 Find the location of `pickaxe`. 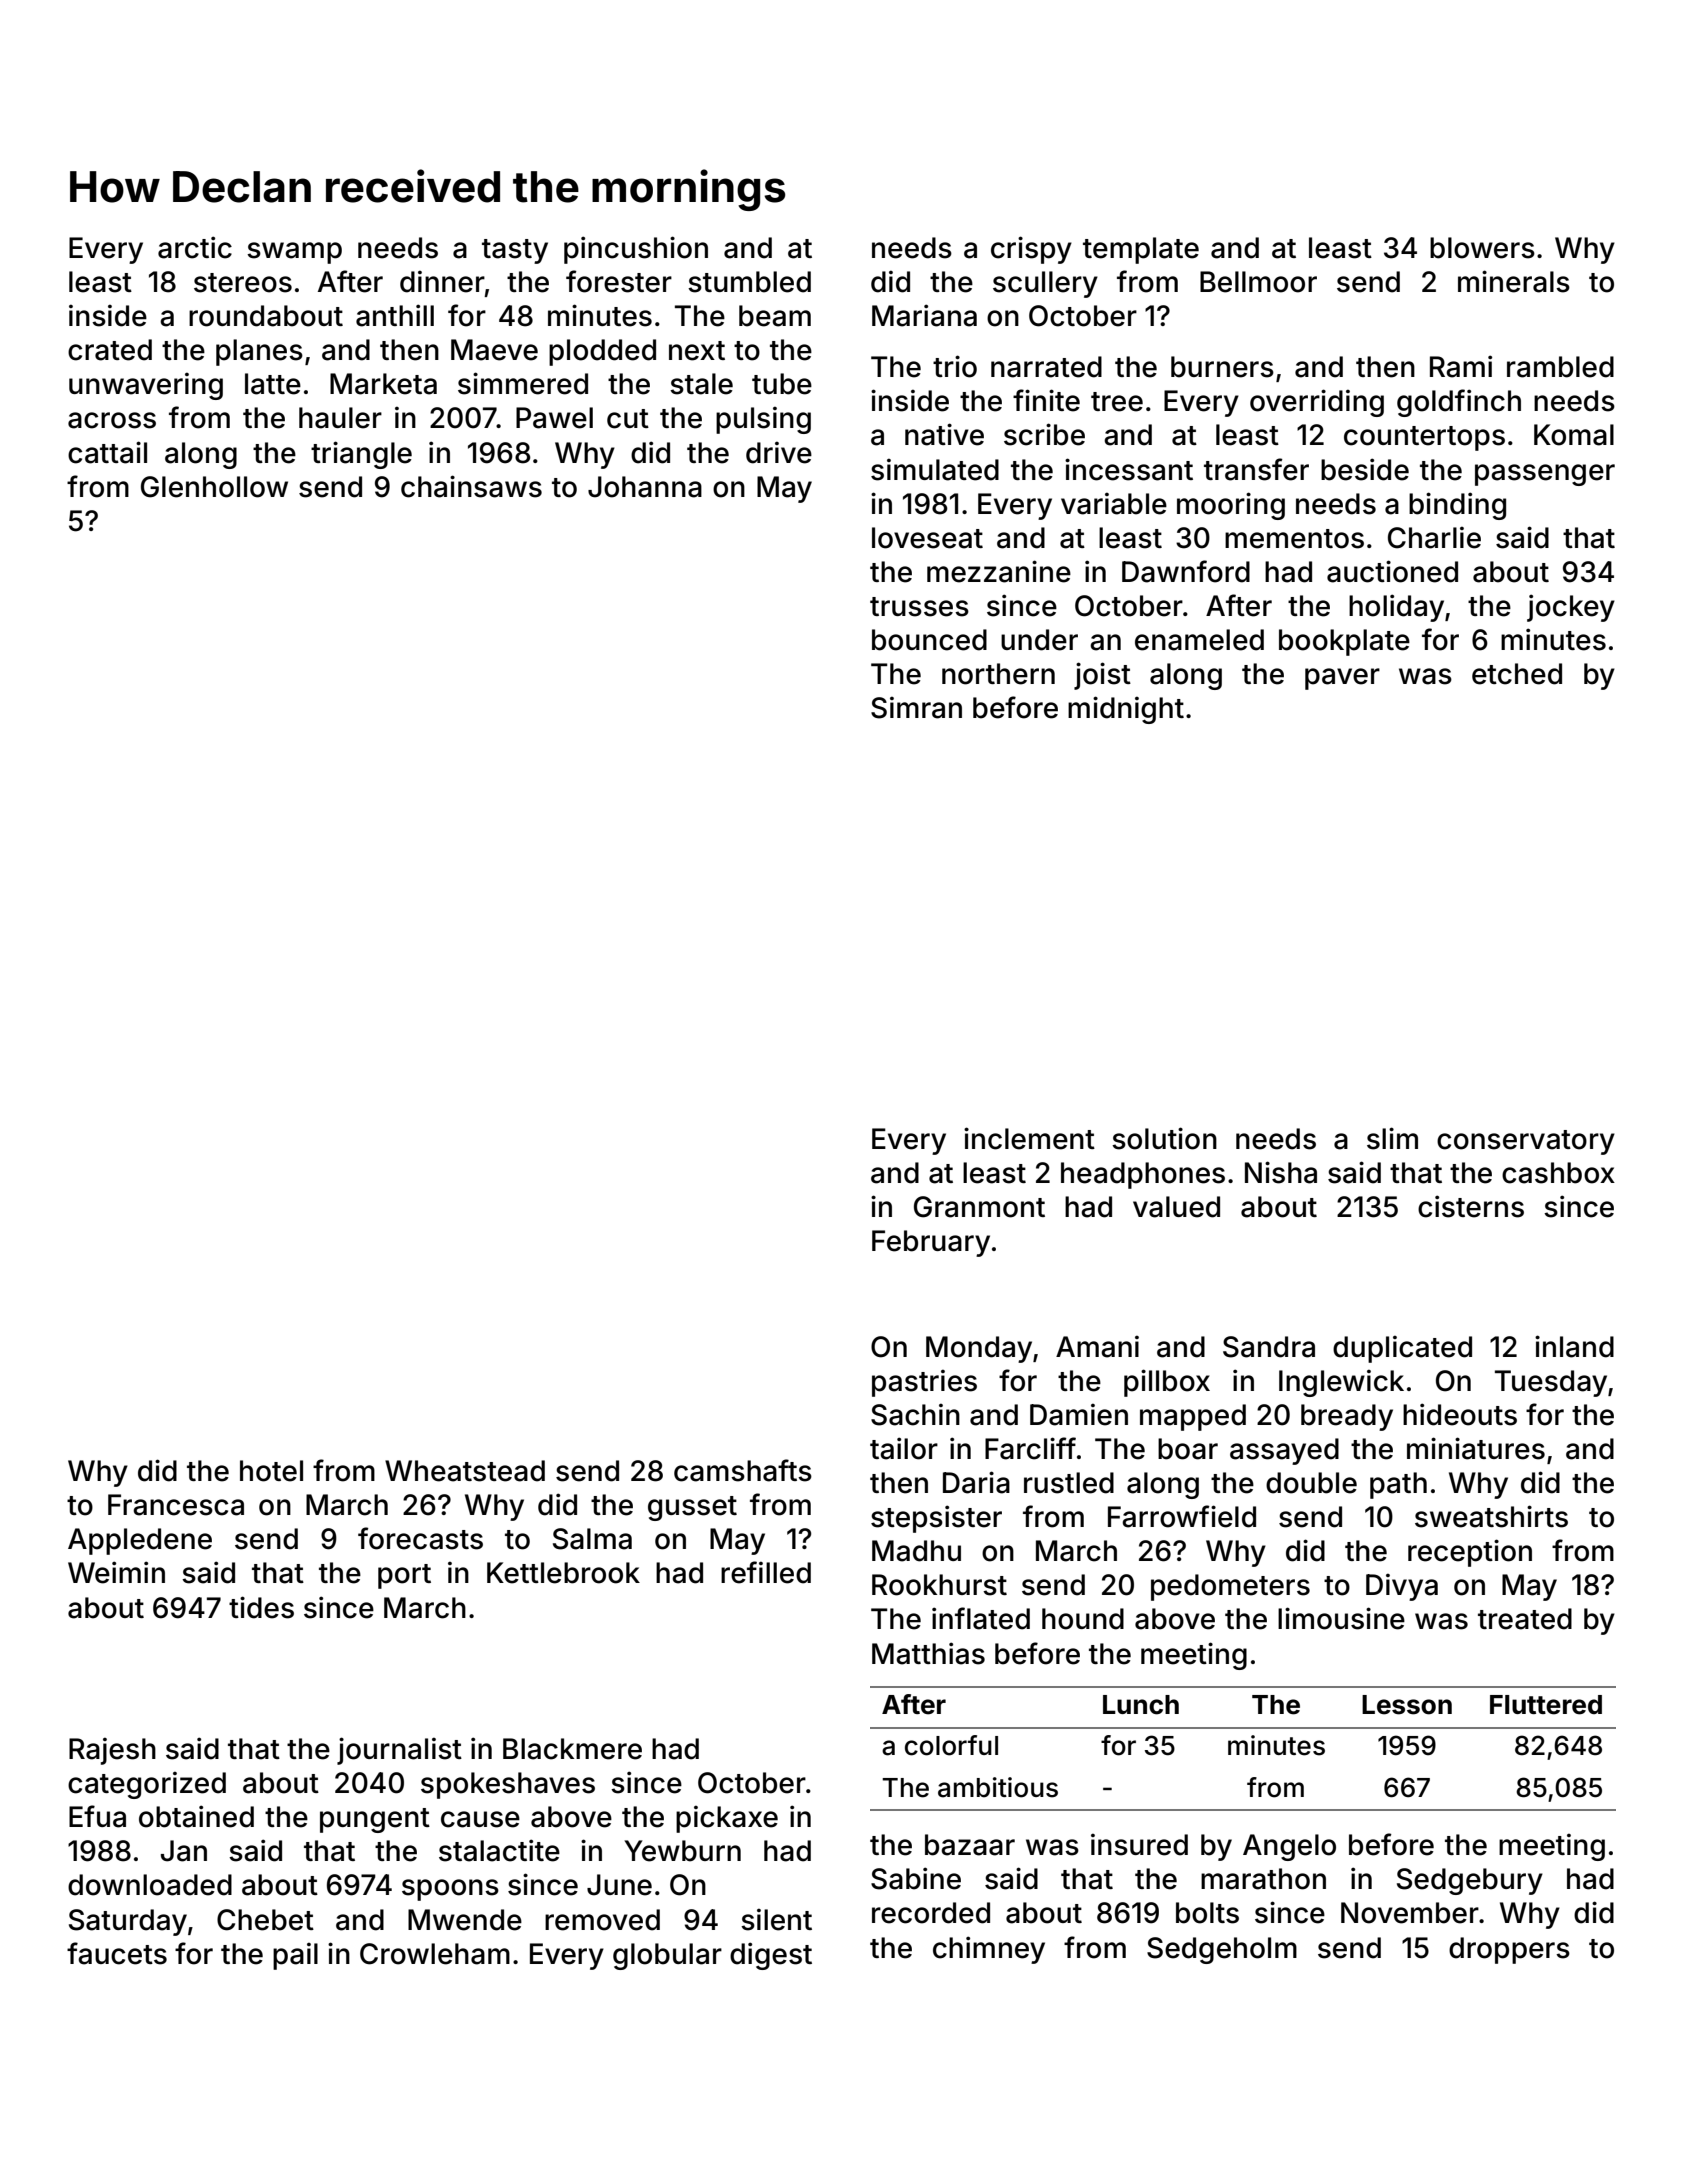

pickaxe is located at coordinates (727, 1819).
